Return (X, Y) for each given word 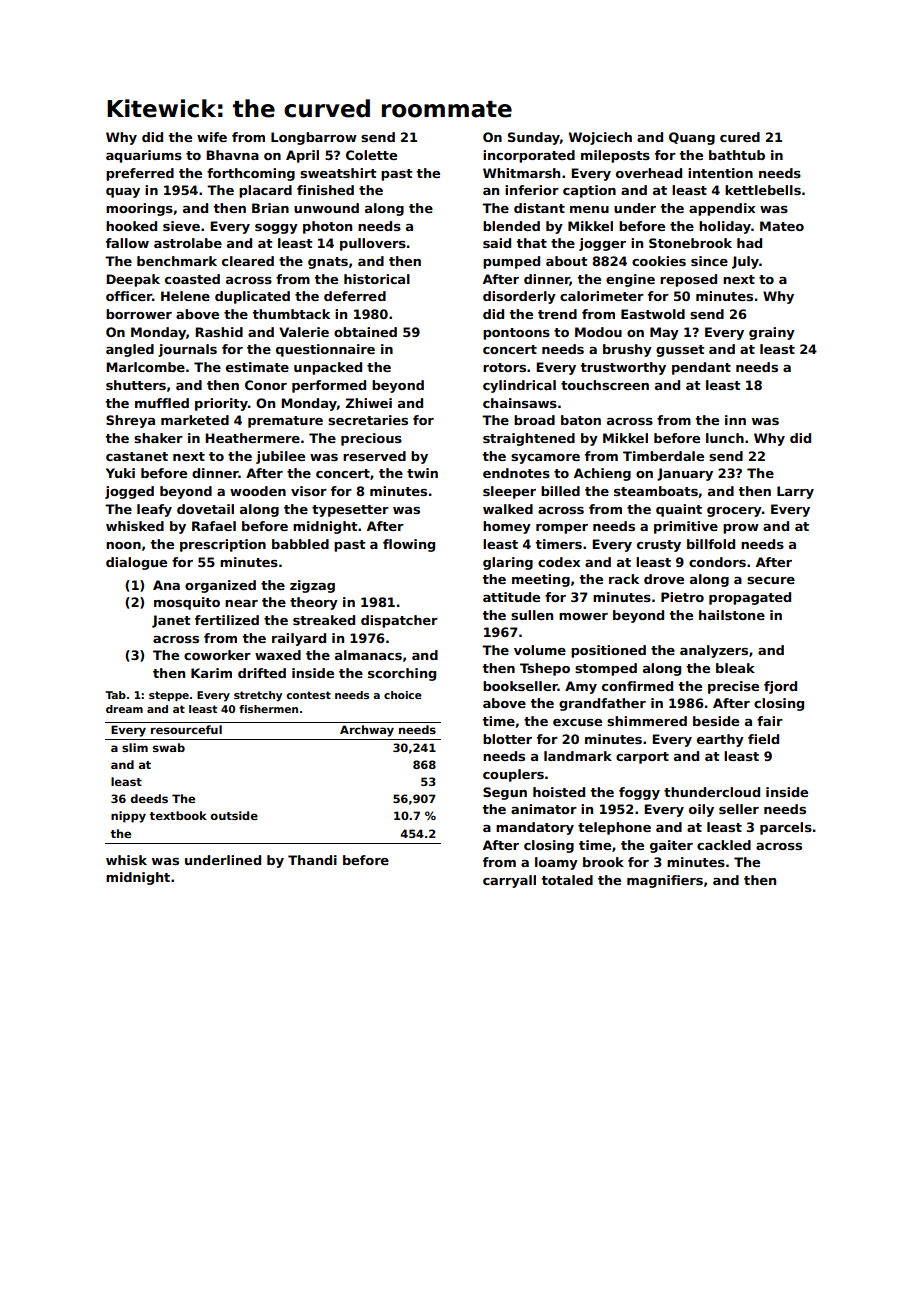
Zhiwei (369, 403)
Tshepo (545, 669)
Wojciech (600, 138)
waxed (278, 655)
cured (740, 137)
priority (221, 404)
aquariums (144, 156)
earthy (720, 740)
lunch (725, 438)
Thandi (312, 860)
